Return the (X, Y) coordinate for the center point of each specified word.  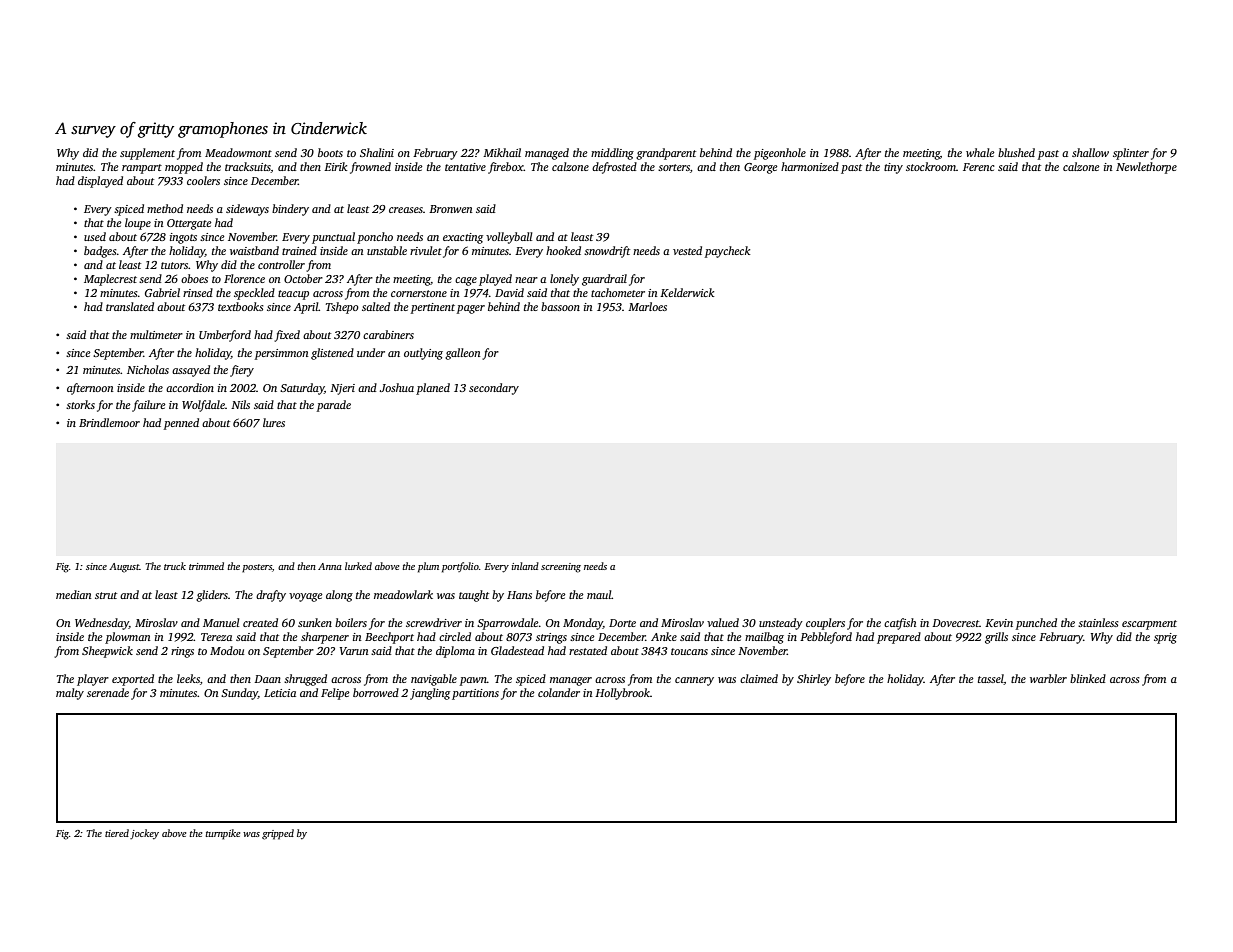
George (761, 168)
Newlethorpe (1146, 168)
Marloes (647, 306)
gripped (278, 834)
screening (561, 568)
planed (433, 389)
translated (130, 306)
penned (181, 424)
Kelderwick (687, 292)
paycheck (727, 252)
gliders (212, 596)
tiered (117, 833)
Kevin (999, 623)
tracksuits (248, 167)
